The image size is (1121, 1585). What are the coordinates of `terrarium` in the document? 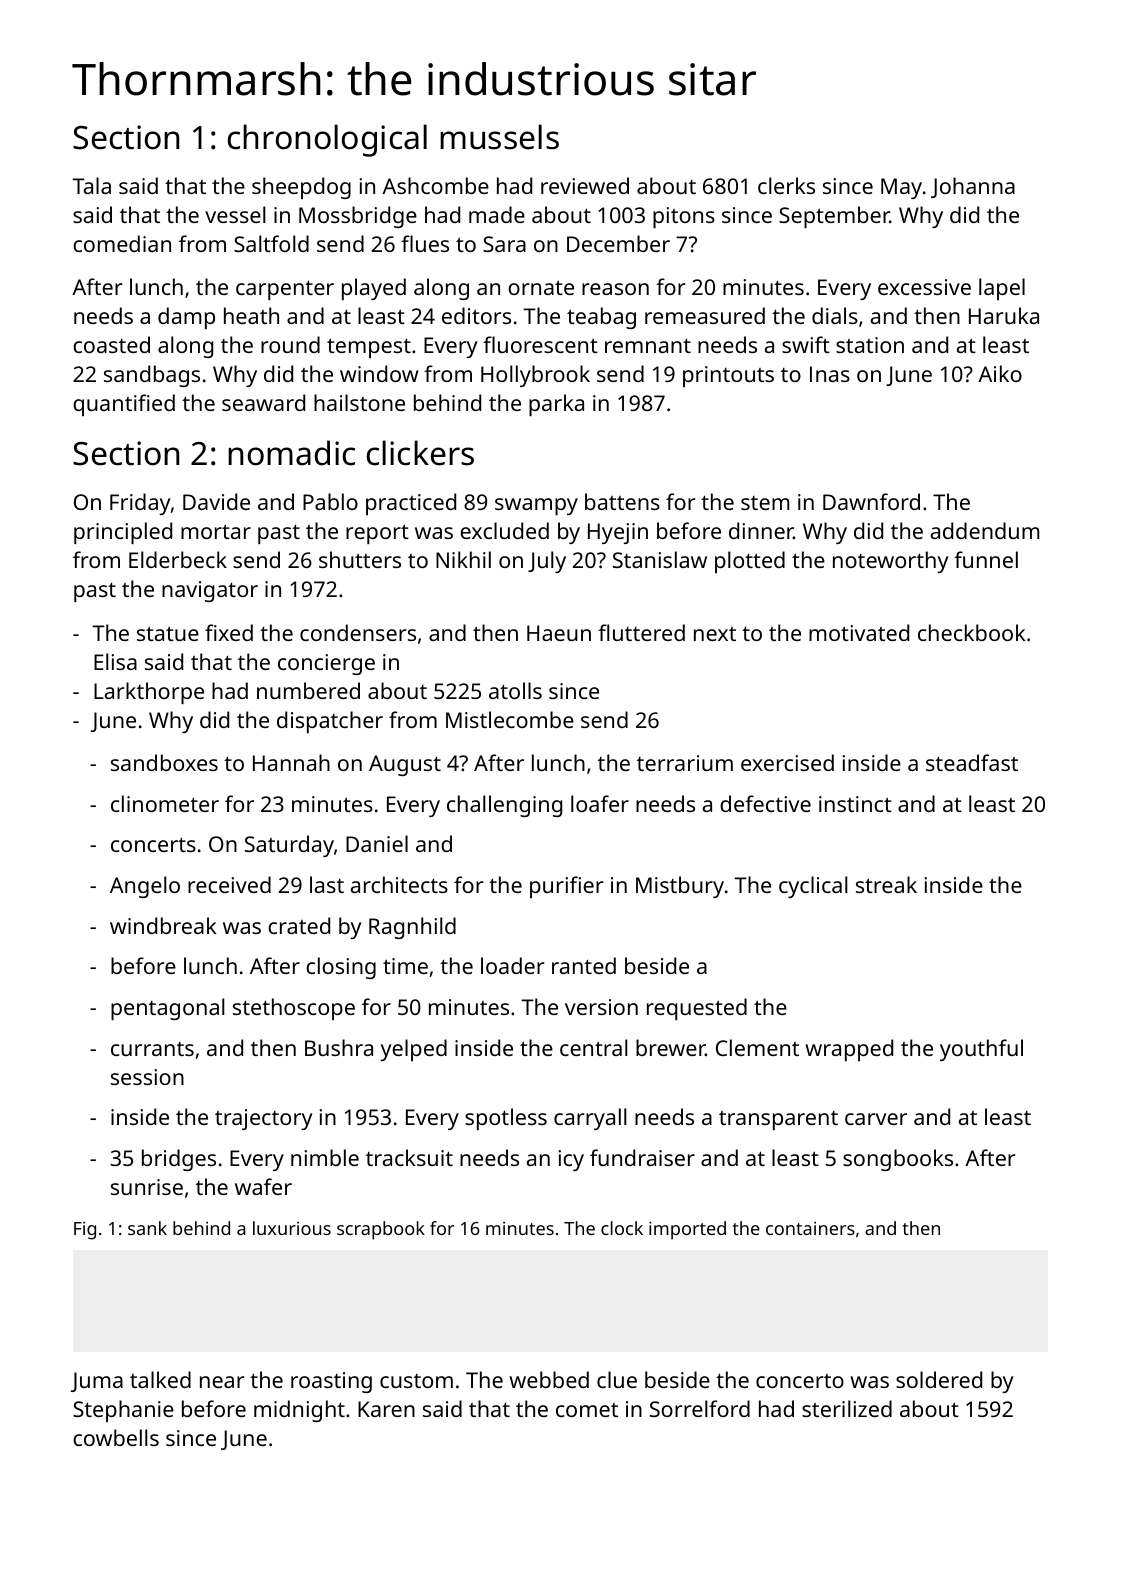 It's located at (685, 763).
